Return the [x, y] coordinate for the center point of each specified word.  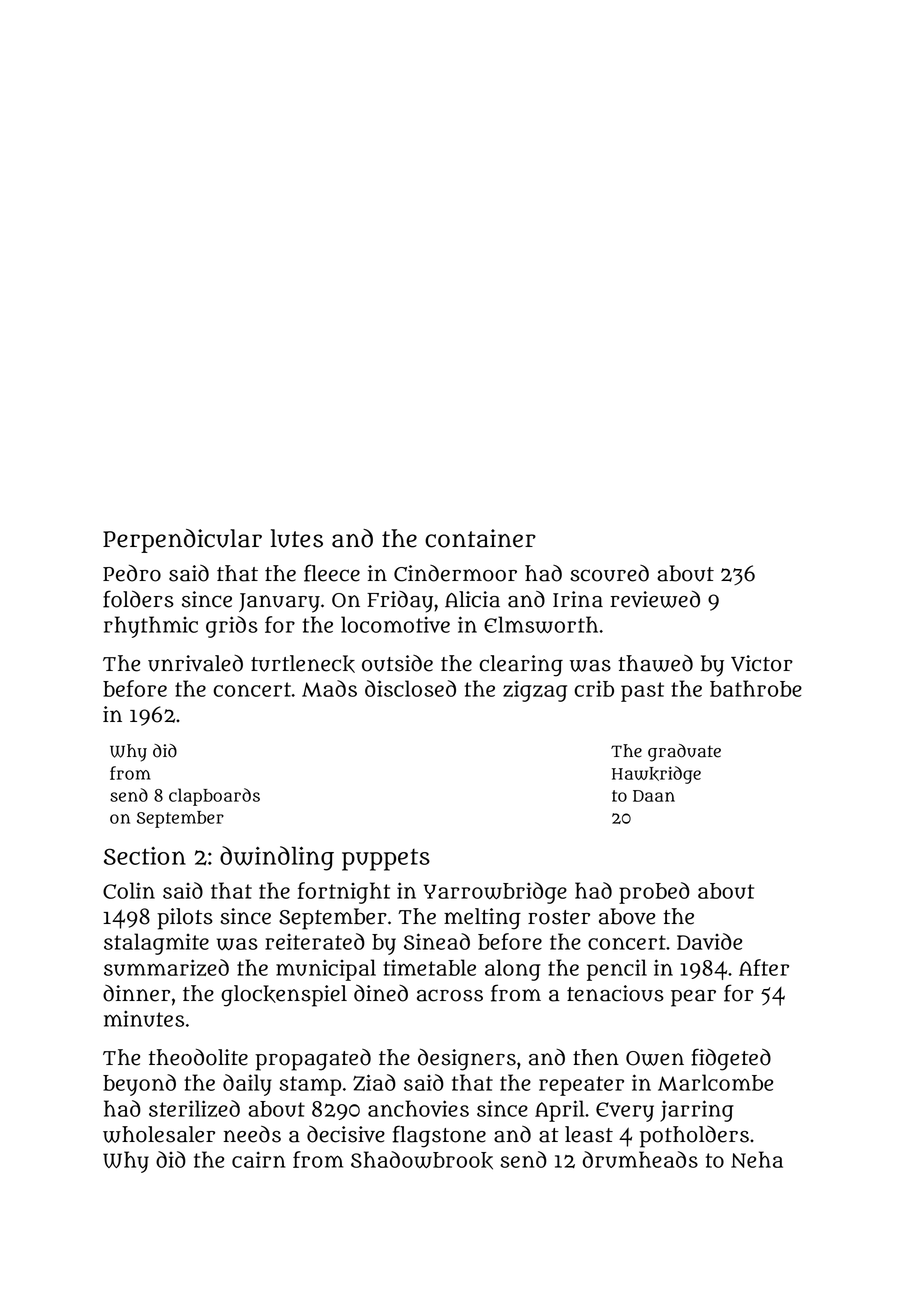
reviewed [655, 599]
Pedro [132, 573]
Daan [654, 796]
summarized [166, 967]
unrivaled [195, 663]
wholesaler [159, 1134]
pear [693, 998]
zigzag [535, 691]
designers [467, 1060]
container [480, 538]
